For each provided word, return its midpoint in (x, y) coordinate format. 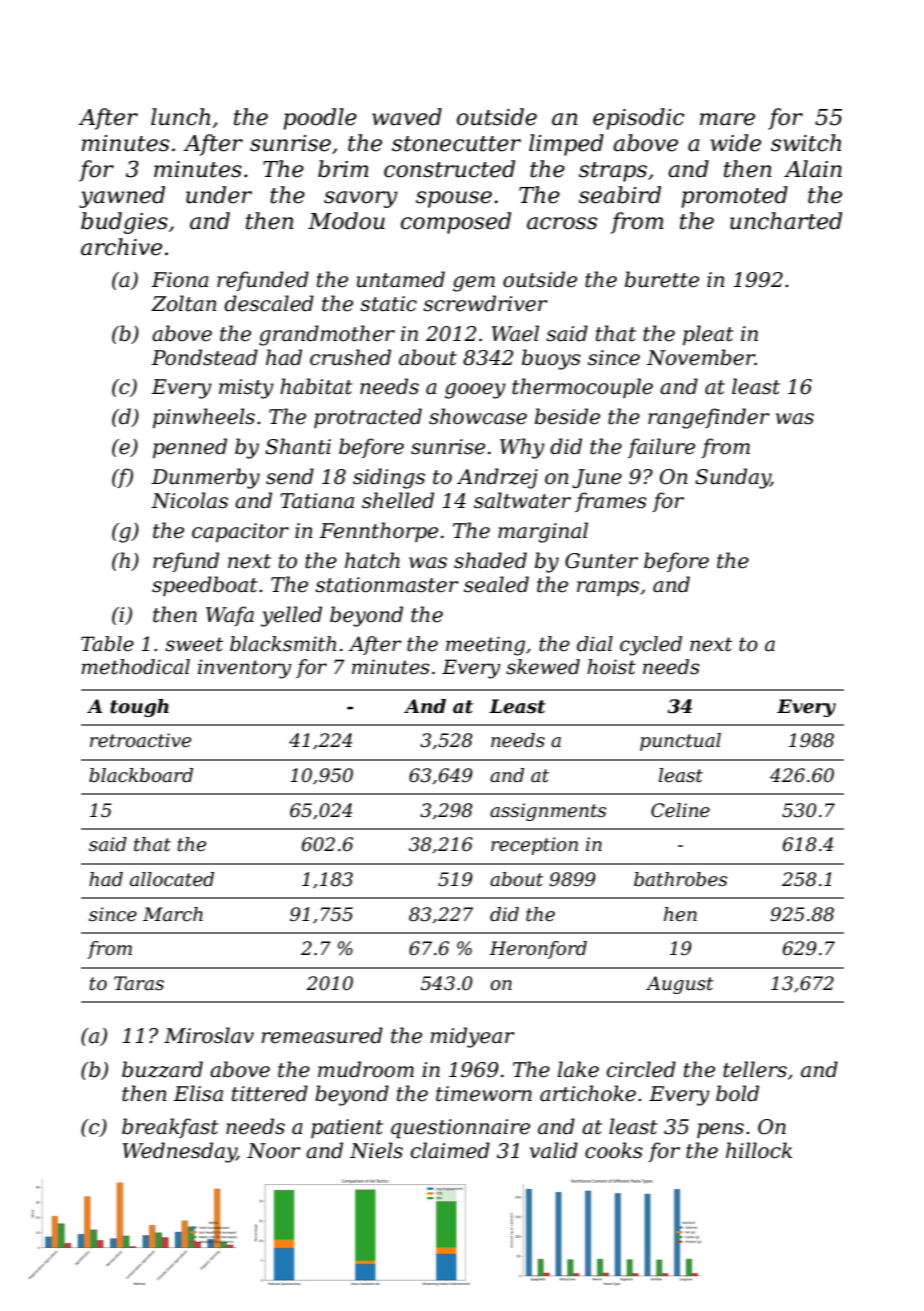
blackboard (141, 775)
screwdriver (485, 303)
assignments (548, 812)
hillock (759, 1150)
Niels (376, 1150)
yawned (122, 197)
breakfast (170, 1128)
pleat (708, 335)
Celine (680, 810)
